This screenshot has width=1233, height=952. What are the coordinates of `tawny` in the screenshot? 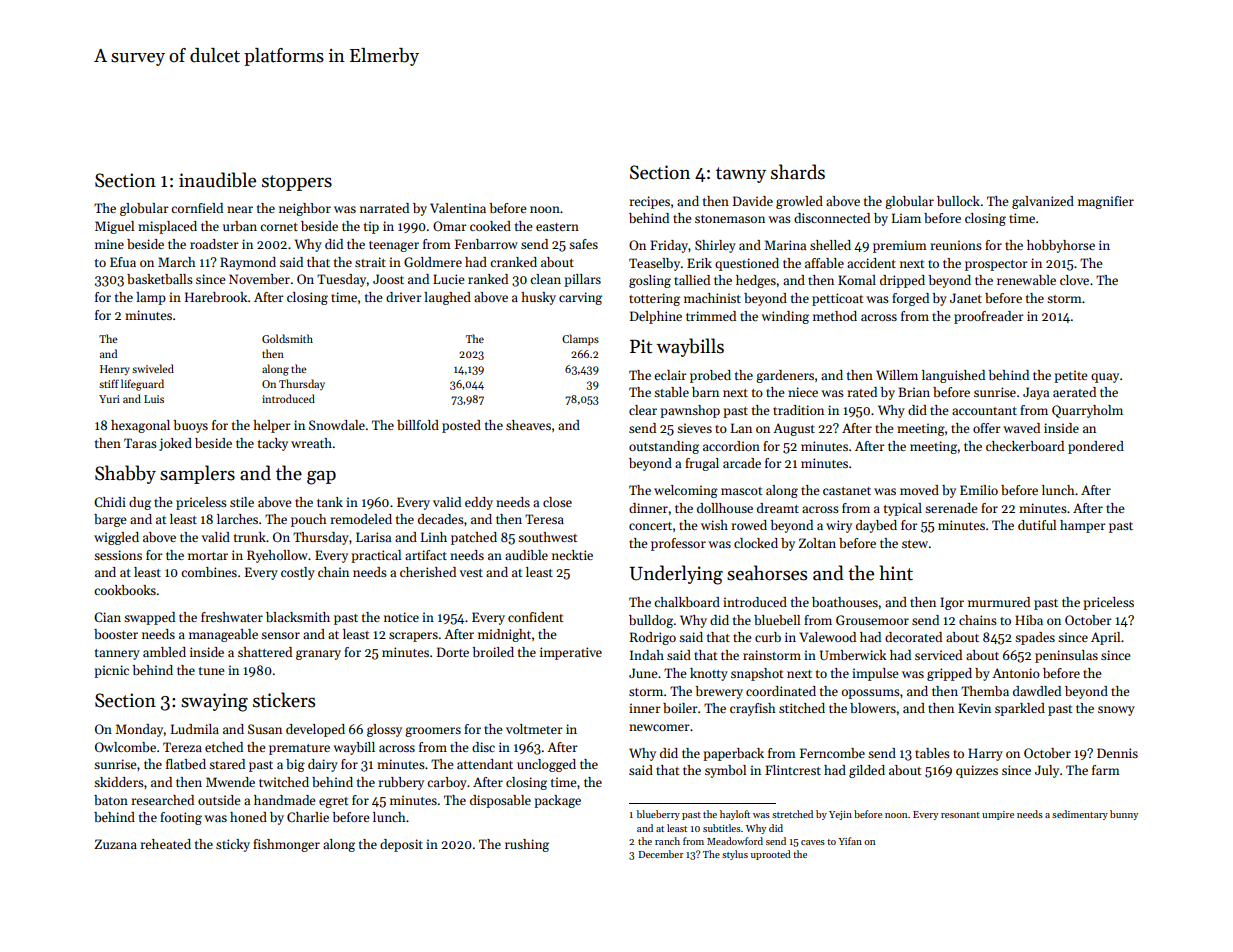 It's located at (741, 175).
